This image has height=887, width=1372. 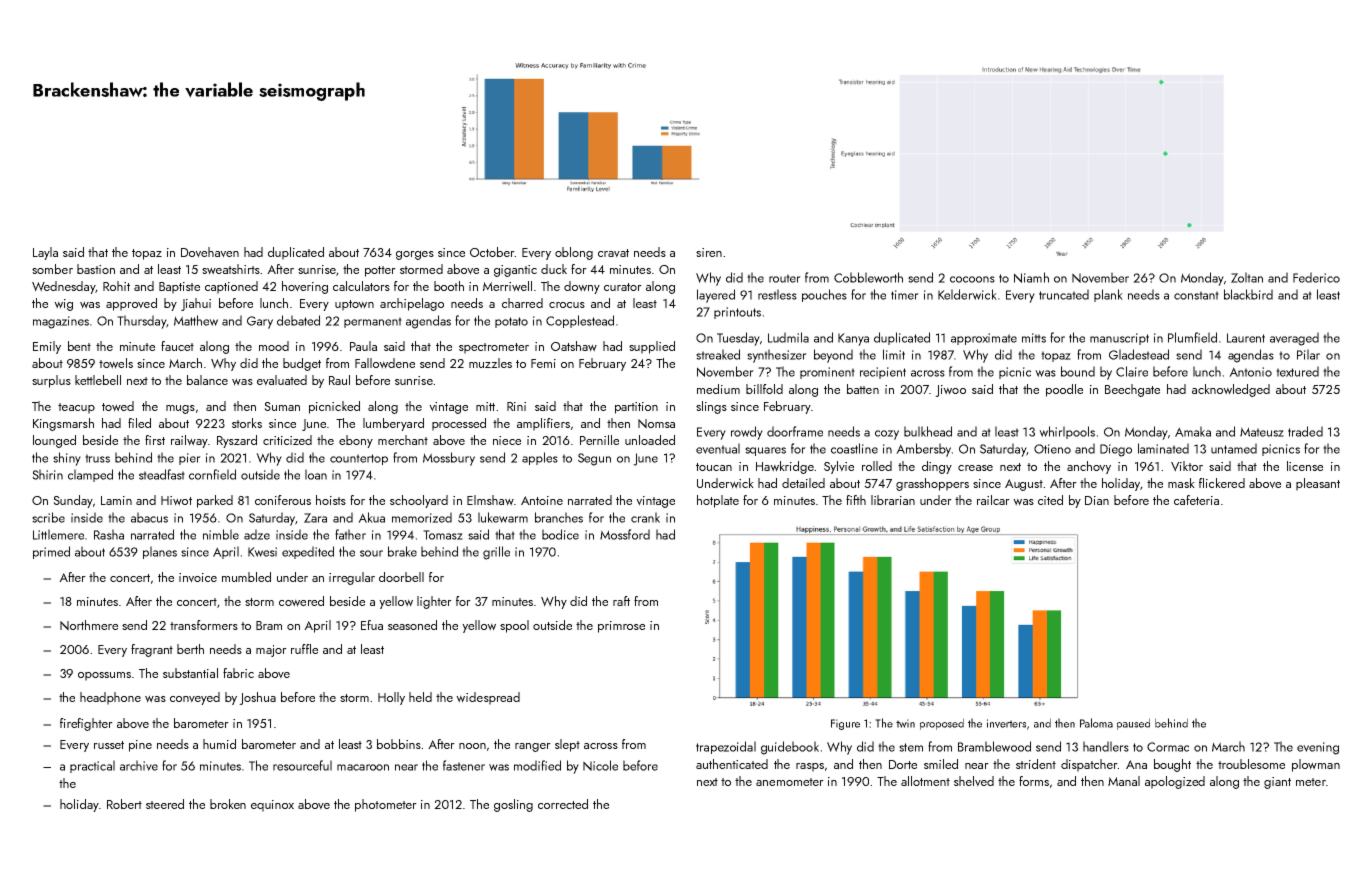 I want to click on giant, so click(x=1277, y=783).
